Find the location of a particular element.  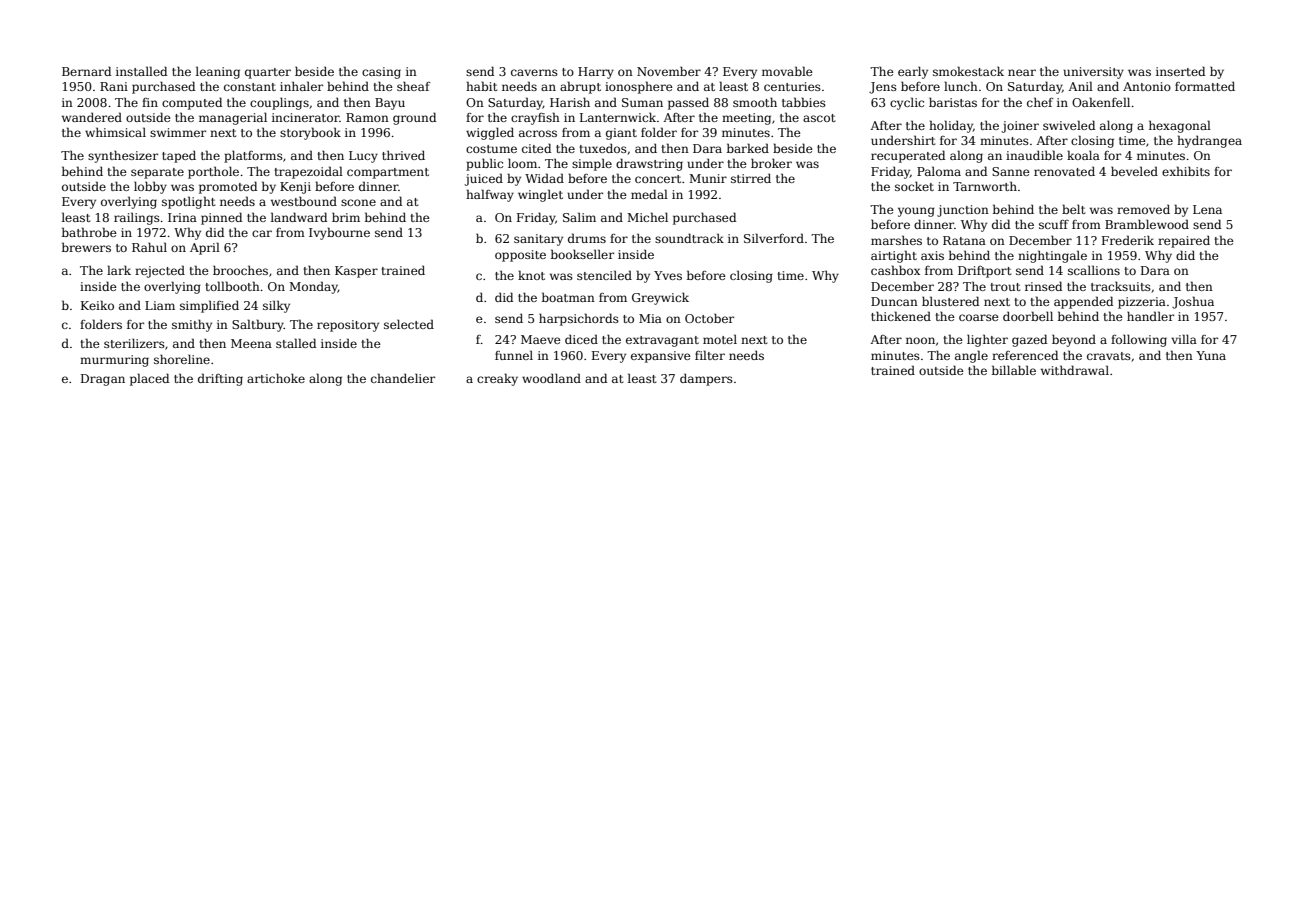

recuperated is located at coordinates (908, 156).
